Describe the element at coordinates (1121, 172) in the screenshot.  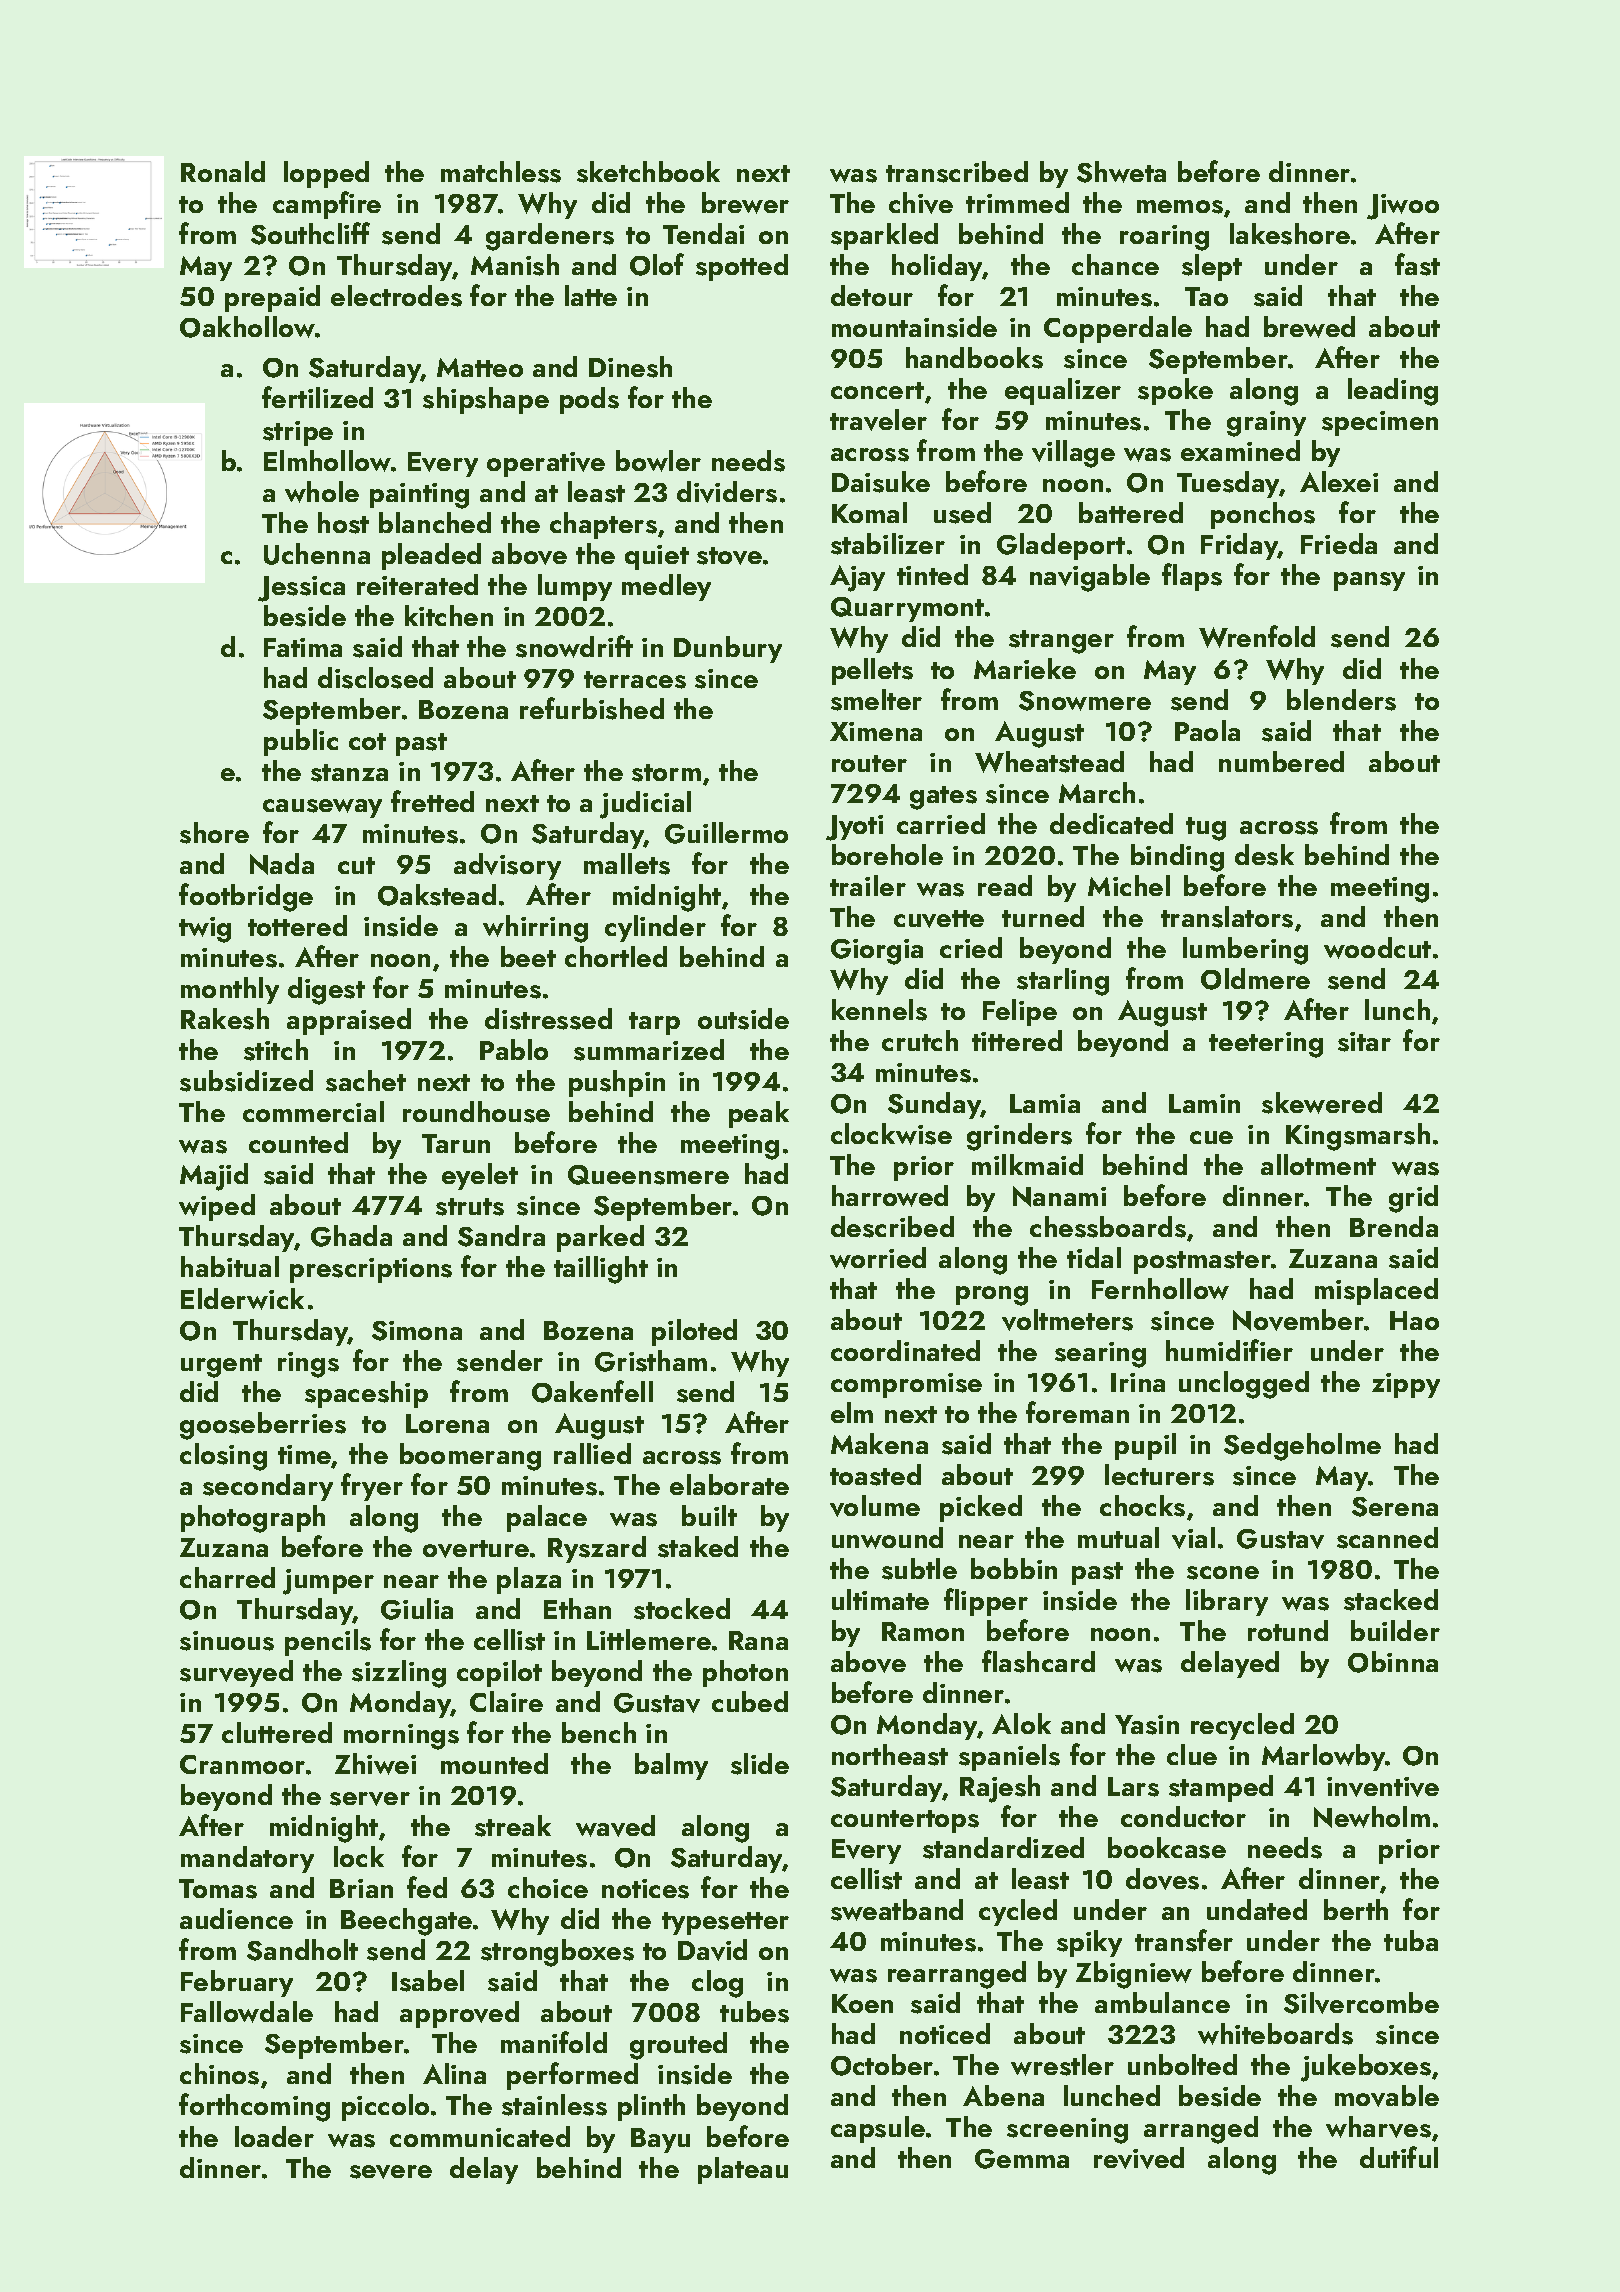
I see `Shweta` at that location.
